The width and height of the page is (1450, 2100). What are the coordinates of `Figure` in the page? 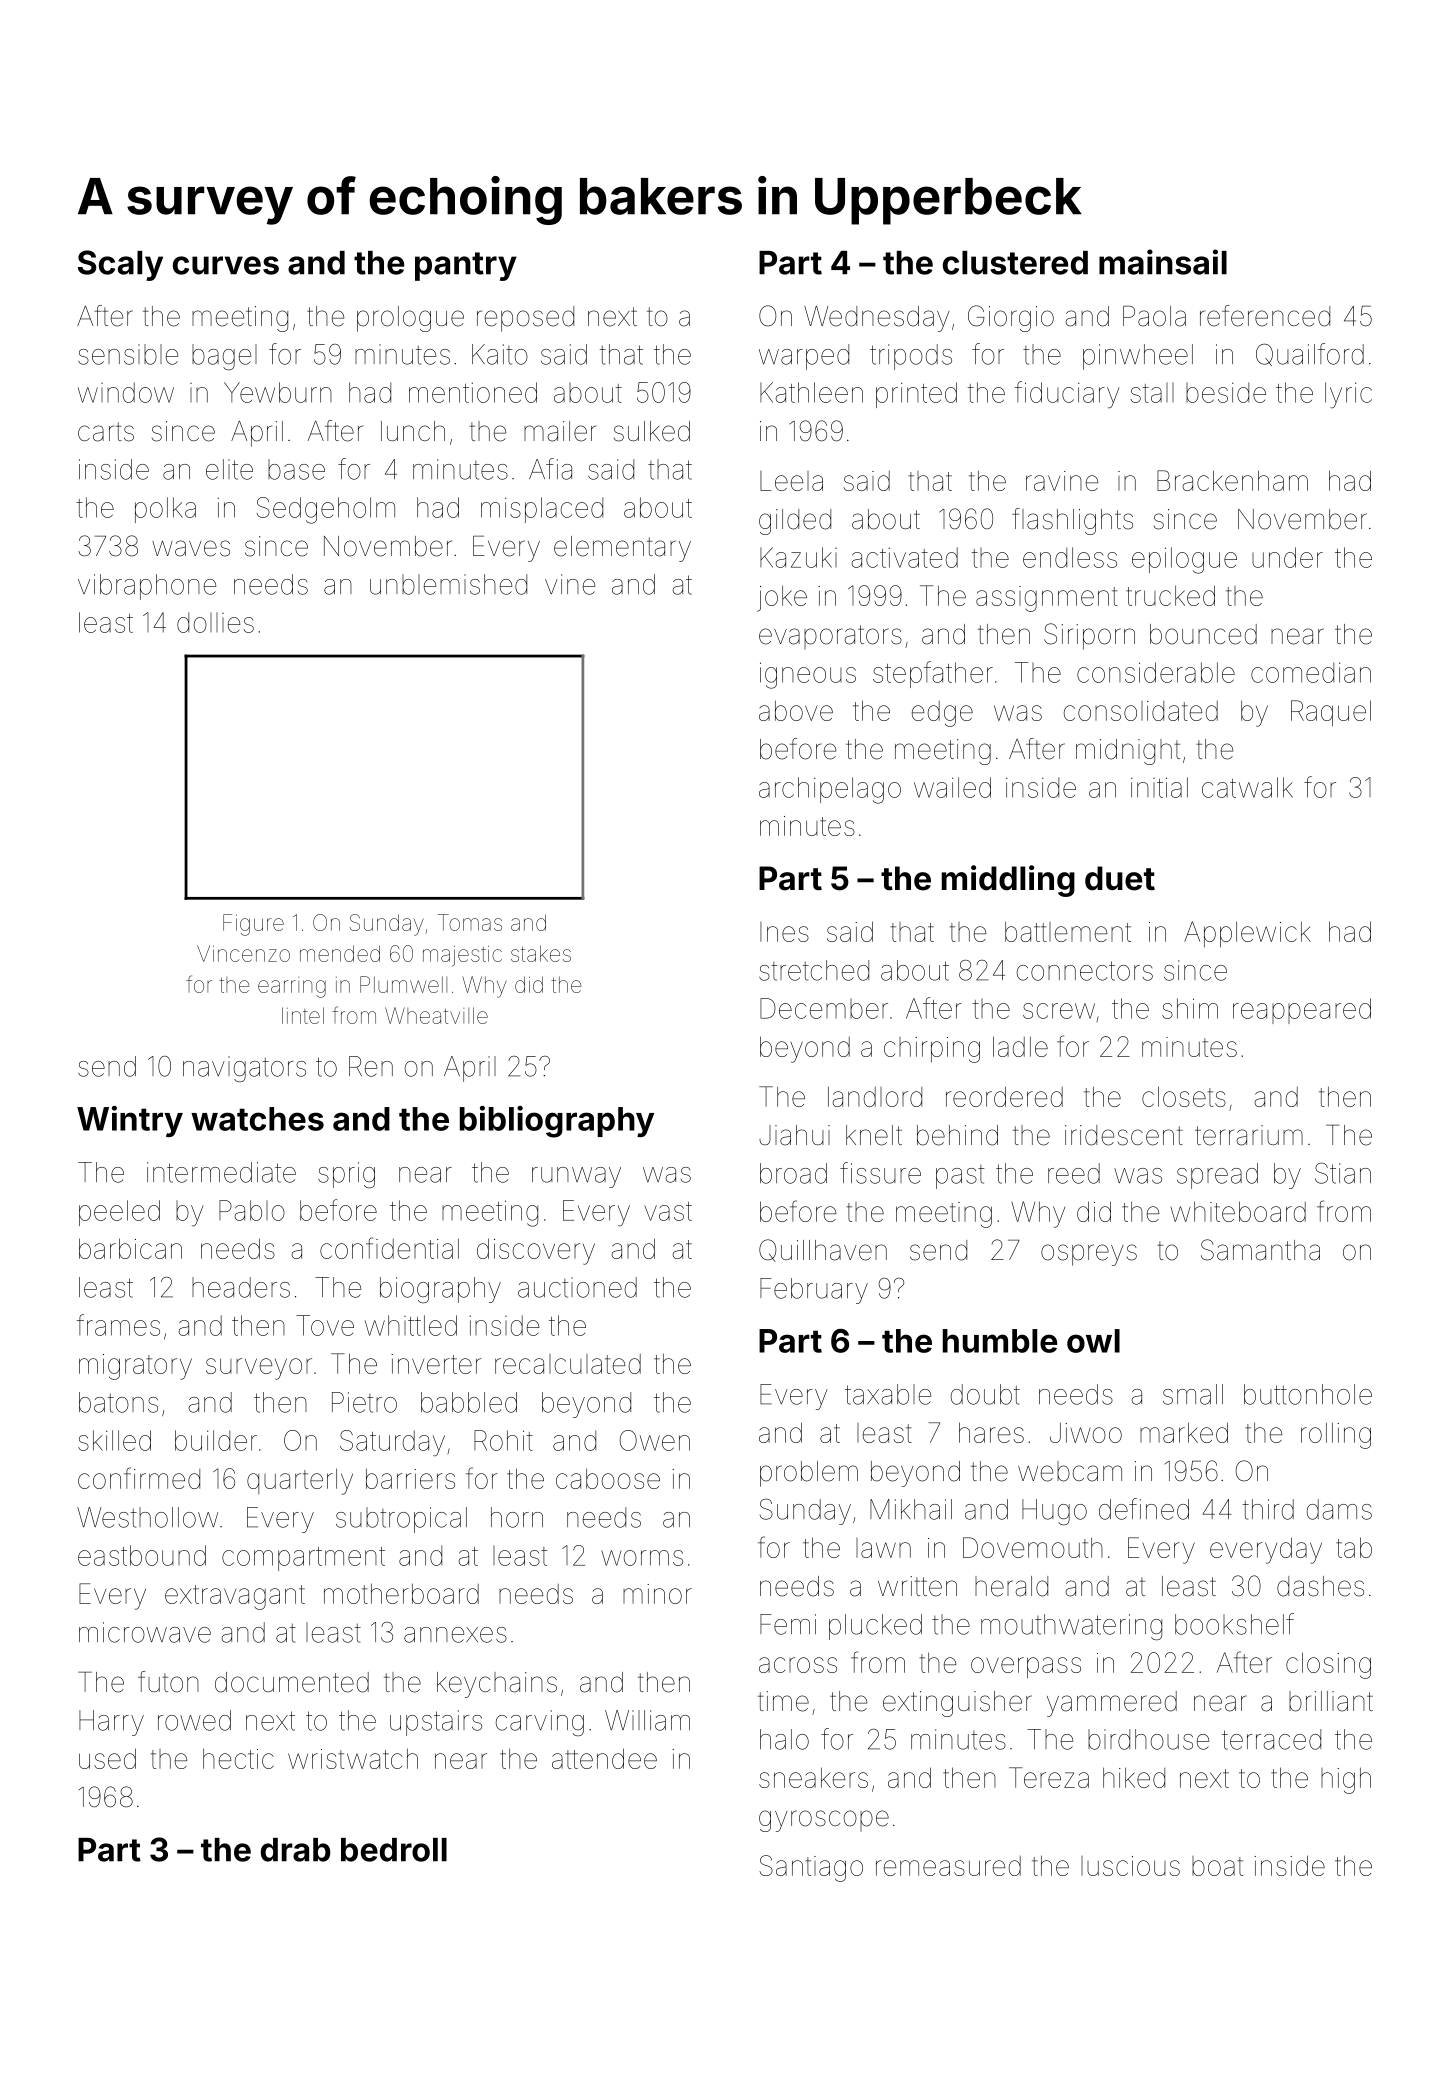 It's located at (253, 925).
